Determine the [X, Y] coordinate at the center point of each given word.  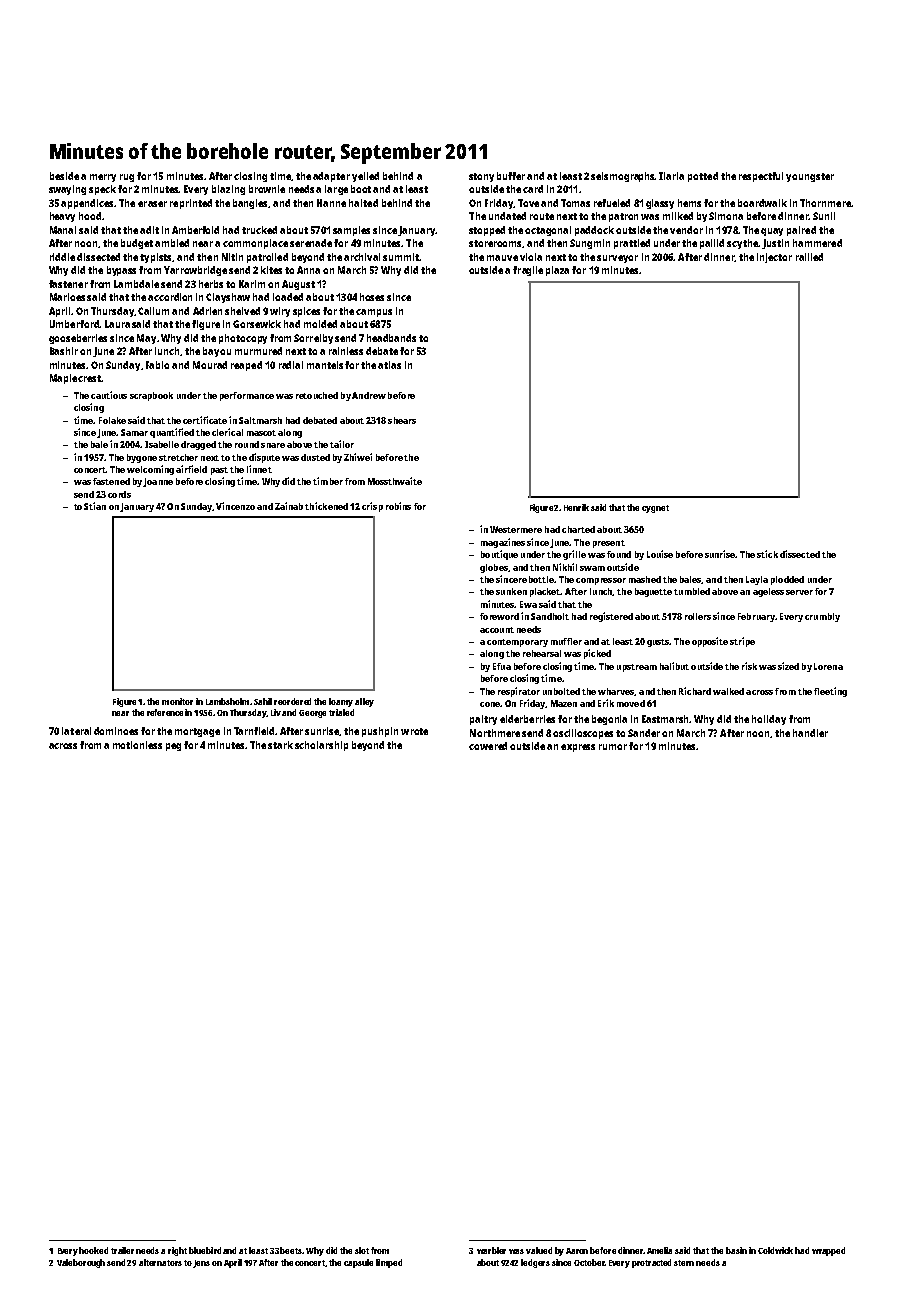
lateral [76, 731]
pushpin [380, 732]
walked [728, 691]
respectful [761, 177]
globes [494, 568]
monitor [177, 701]
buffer [511, 176]
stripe [742, 642]
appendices [87, 204]
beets [292, 1250]
